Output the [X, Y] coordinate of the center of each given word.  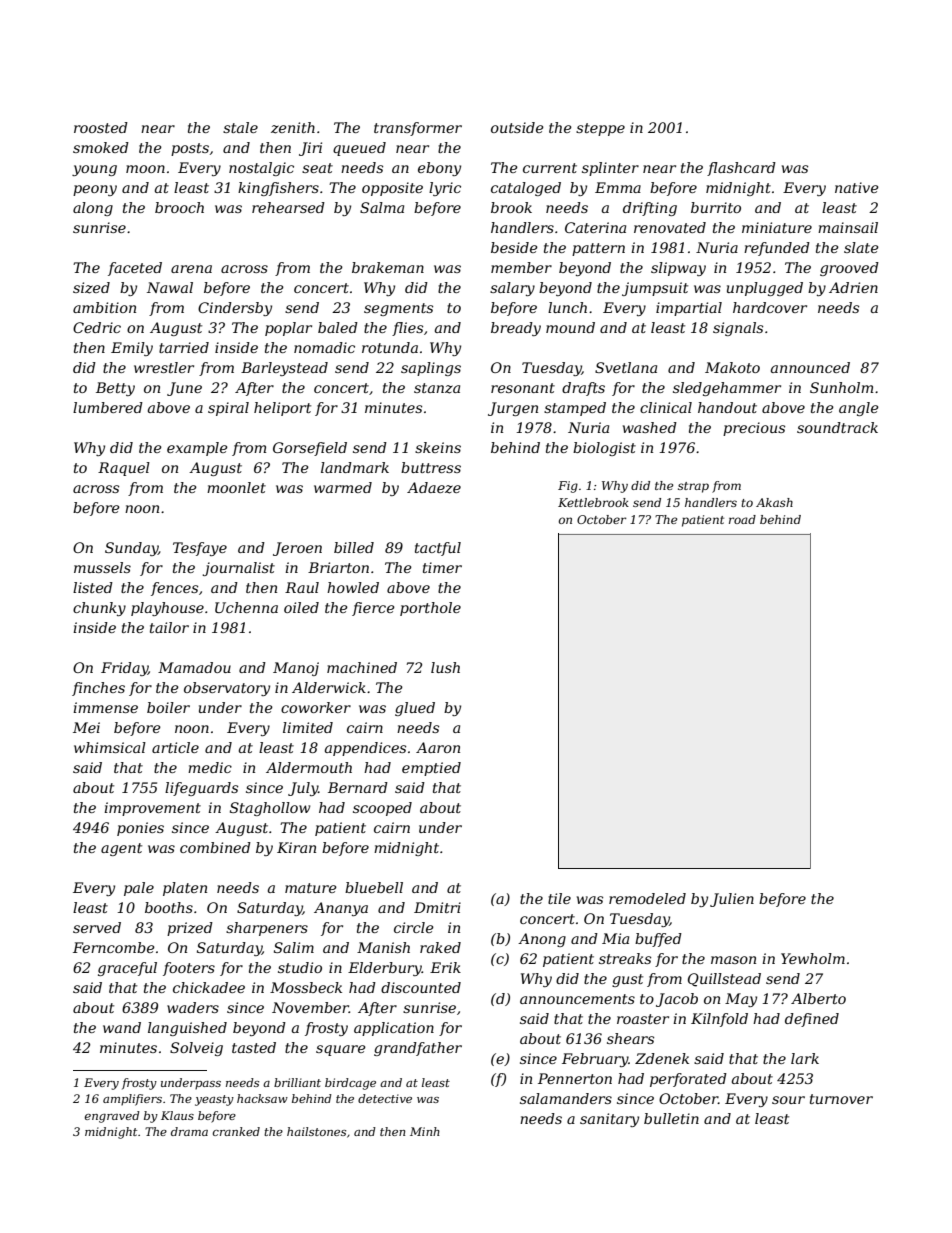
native [857, 187]
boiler [168, 707]
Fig [568, 487]
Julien [732, 900]
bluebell [374, 887]
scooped [382, 809]
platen [185, 889]
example [197, 449]
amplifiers [132, 1100]
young [94, 170]
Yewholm [813, 958]
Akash [774, 502]
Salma [382, 207]
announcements [577, 999]
